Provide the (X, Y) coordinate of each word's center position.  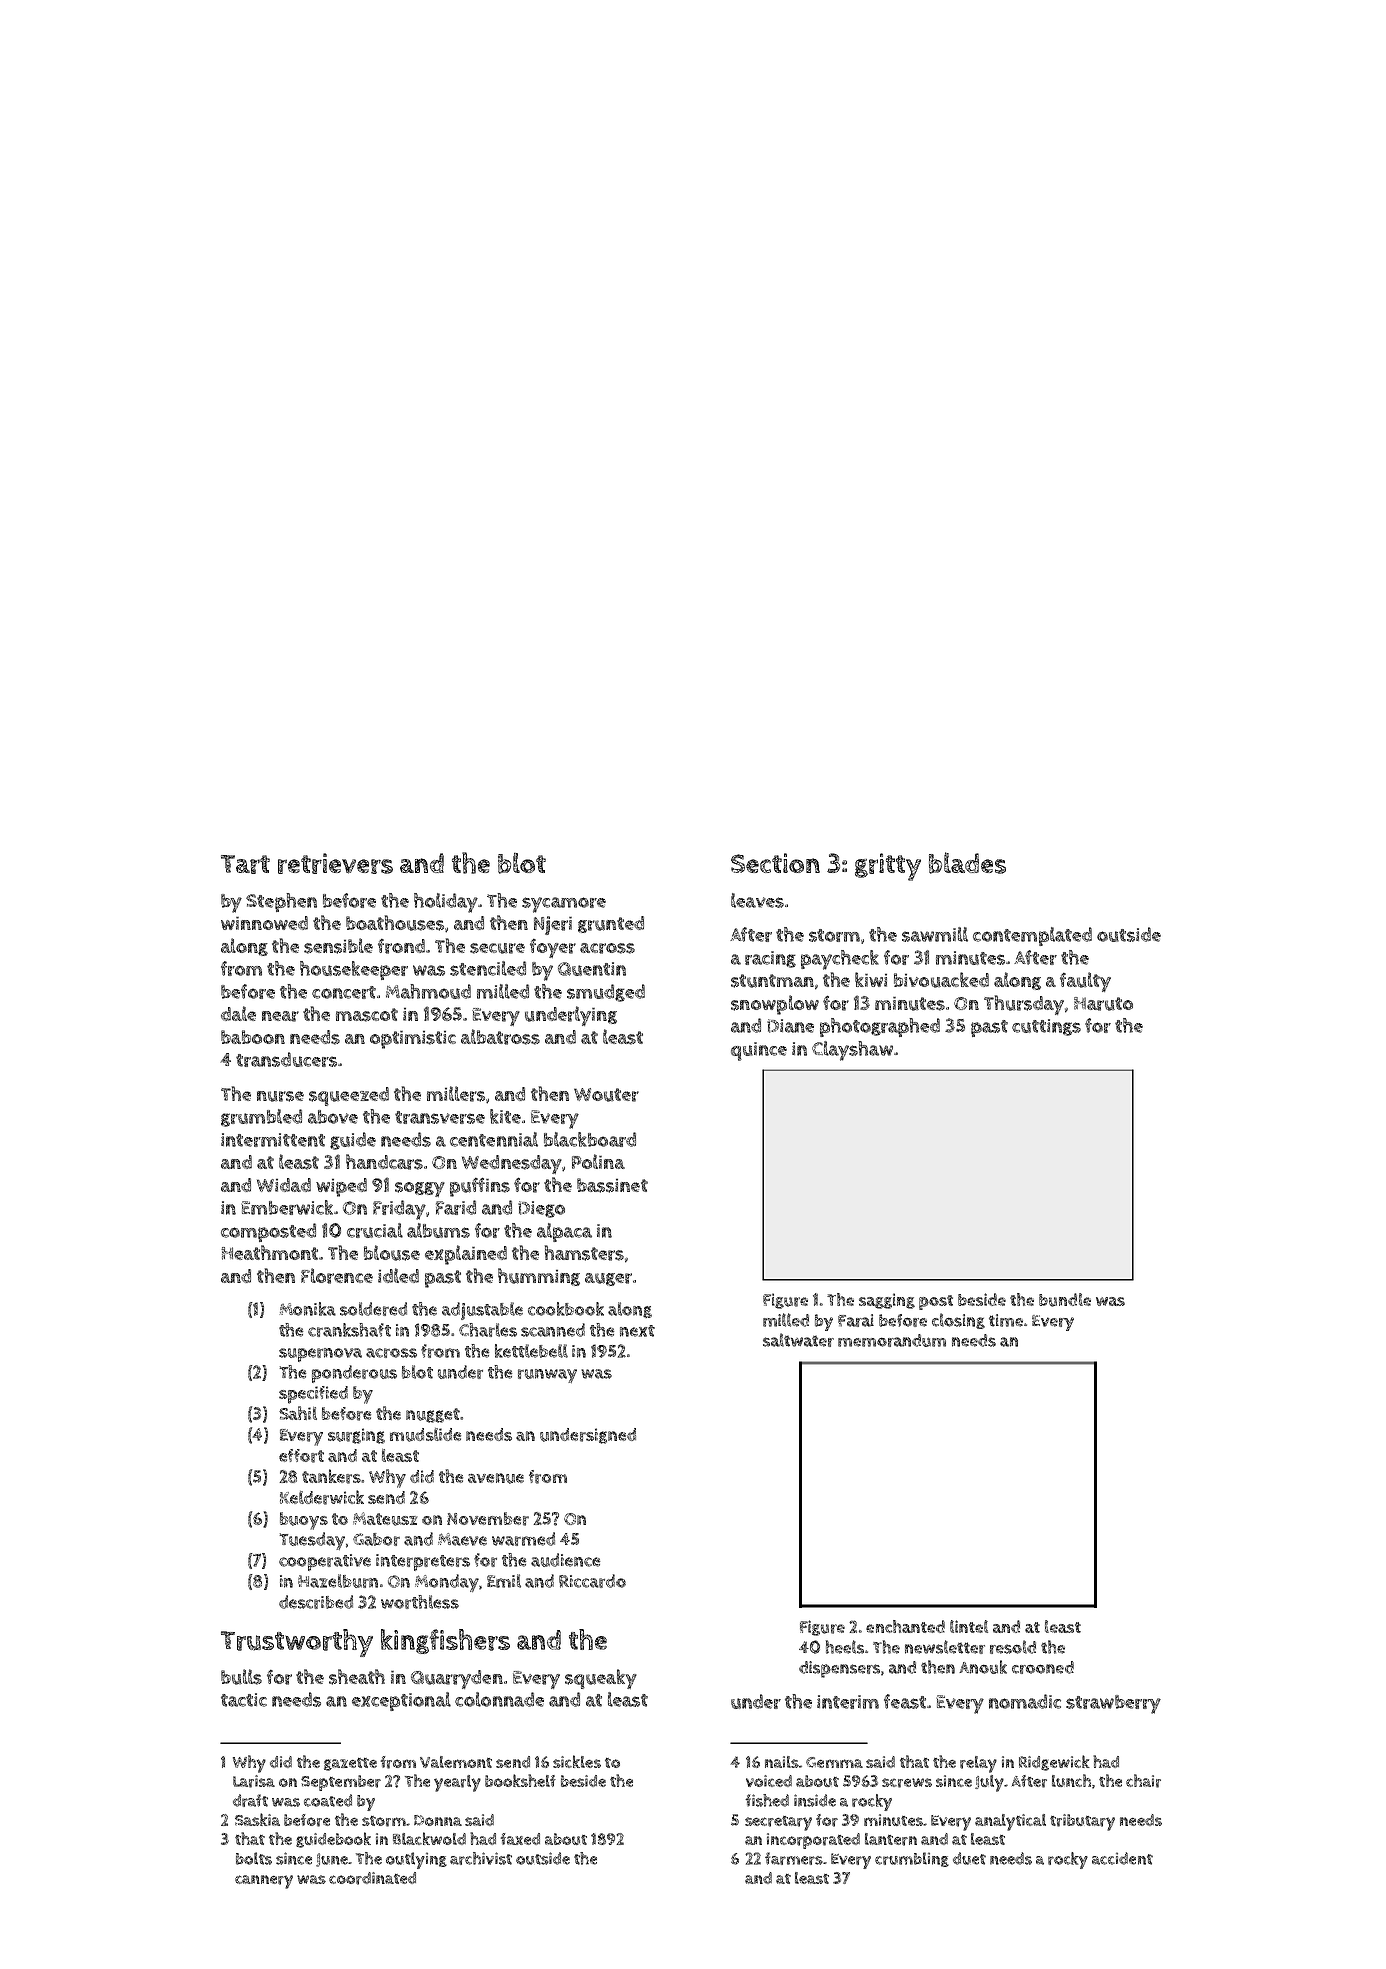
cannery (264, 1882)
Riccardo (592, 1581)
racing (770, 959)
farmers (794, 1858)
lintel (969, 1626)
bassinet (612, 1185)
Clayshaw (852, 1051)
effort (301, 1456)
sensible (338, 946)
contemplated (1032, 936)
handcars (384, 1162)
